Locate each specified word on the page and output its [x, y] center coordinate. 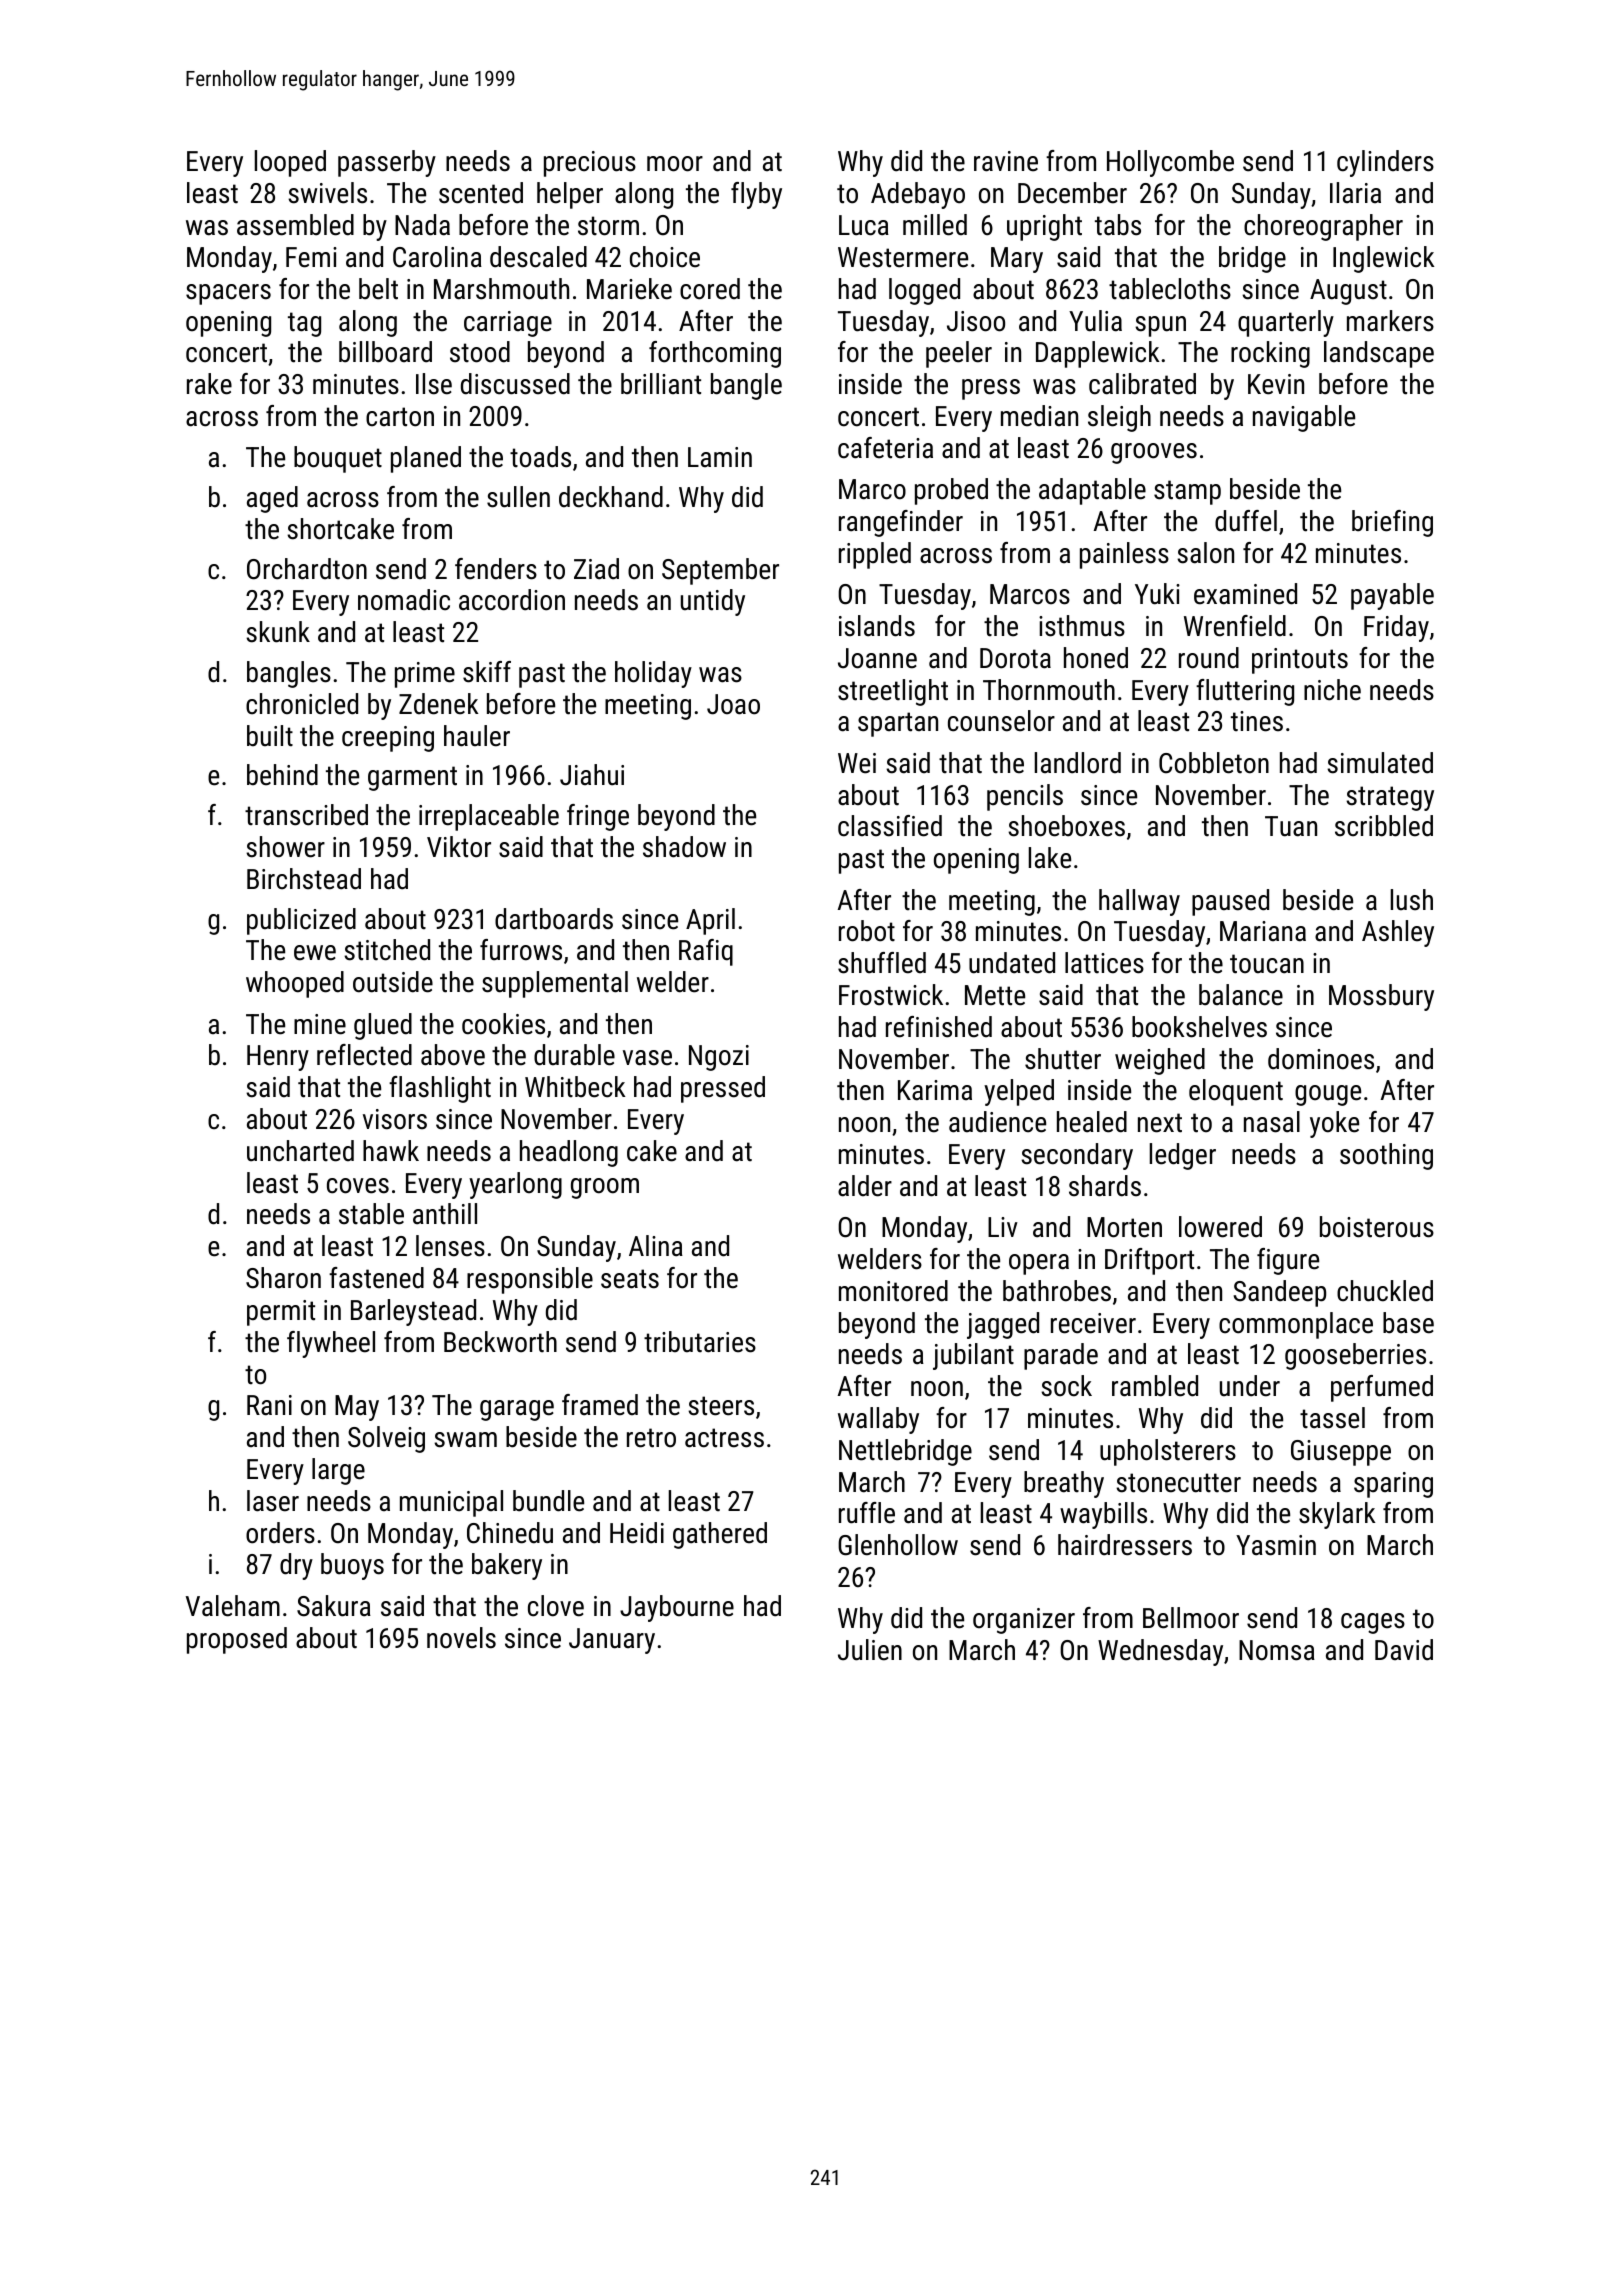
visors [395, 1119]
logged [924, 291]
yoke [1334, 1124]
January [612, 1641]
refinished [939, 1027]
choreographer [1323, 227]
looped [290, 163]
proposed [237, 1640]
